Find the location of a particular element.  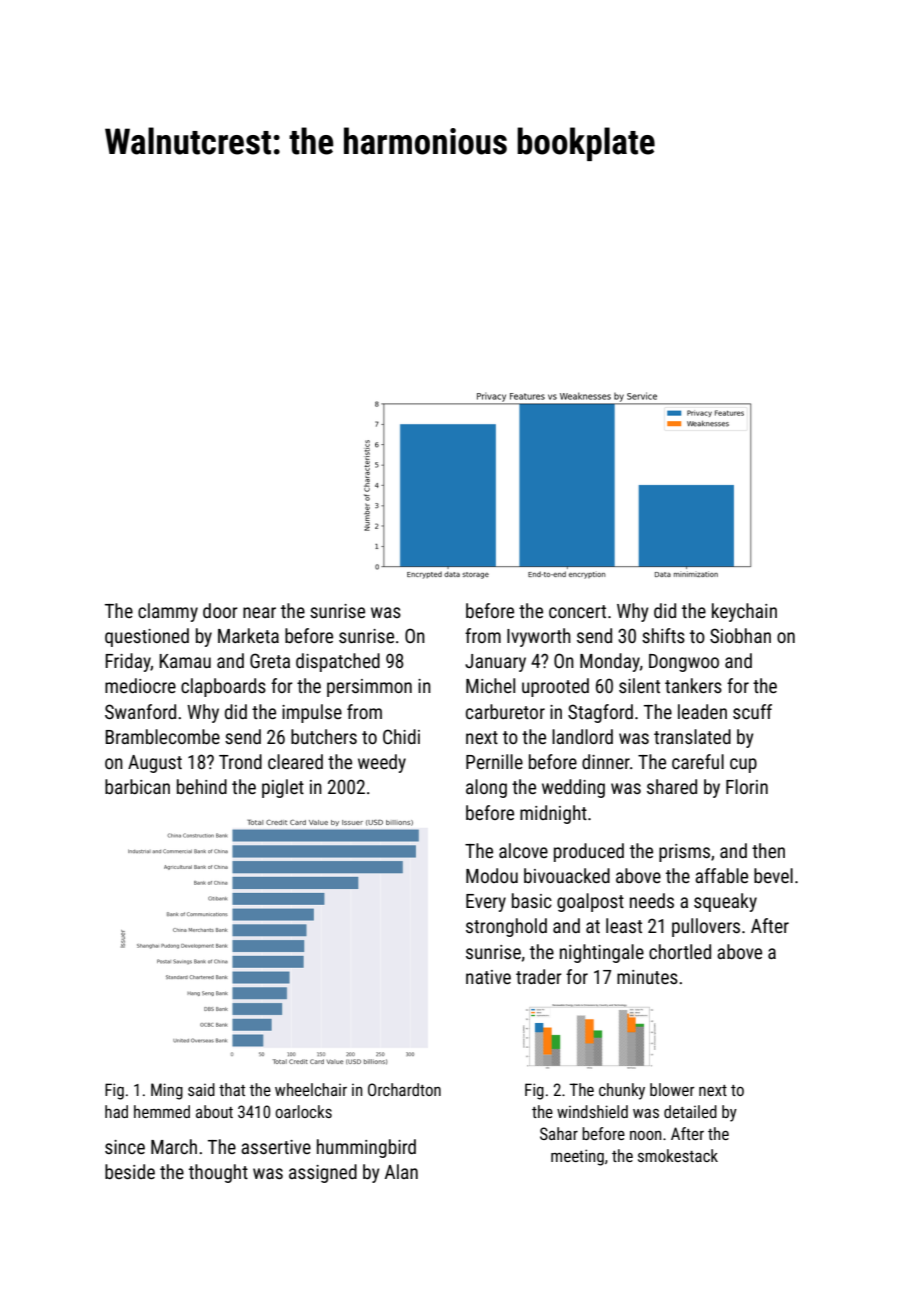

keychain is located at coordinates (744, 612).
